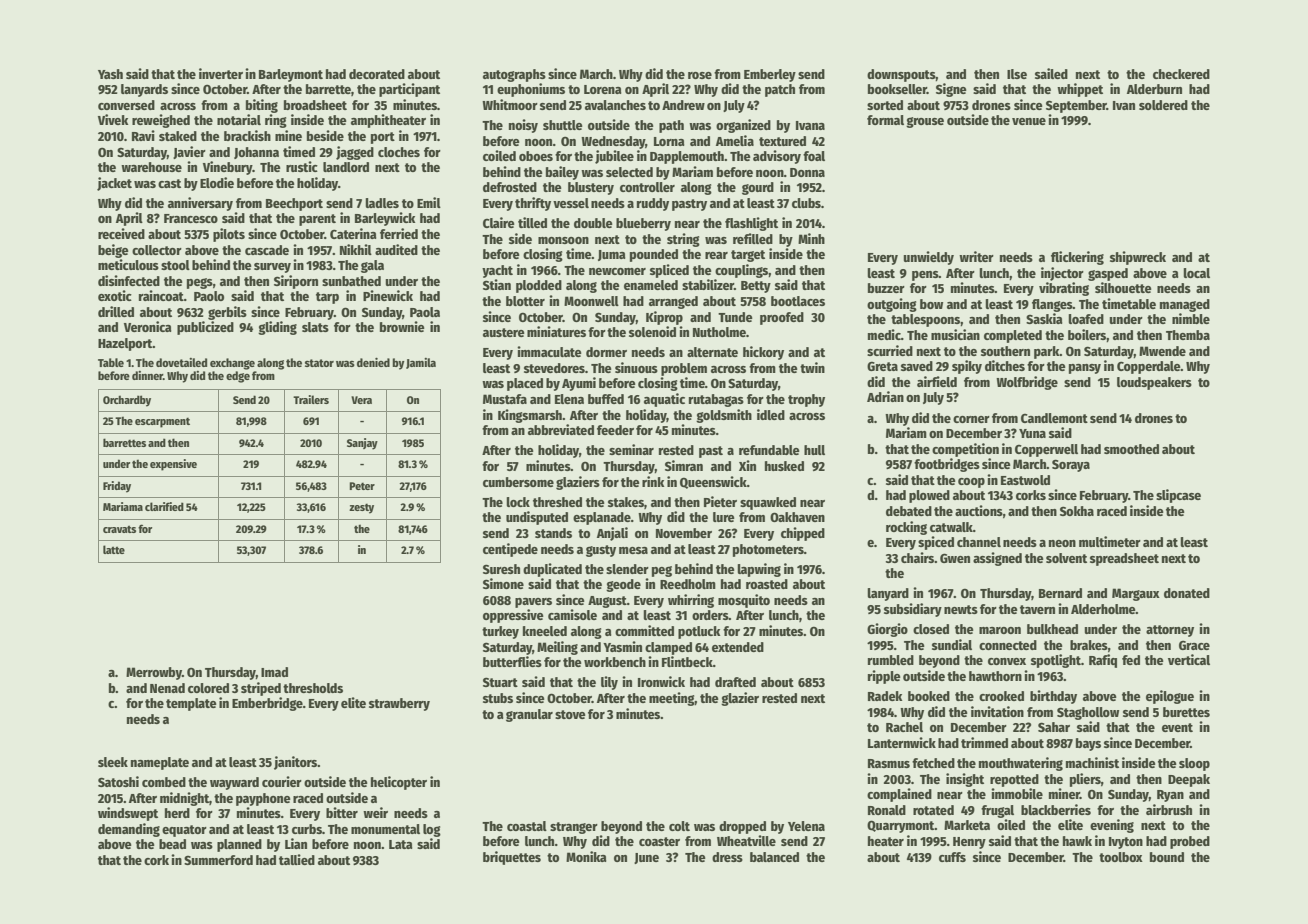 The width and height of the document is (1308, 924). What do you see at coordinates (700, 75) in the document?
I see `rose` at bounding box center [700, 75].
